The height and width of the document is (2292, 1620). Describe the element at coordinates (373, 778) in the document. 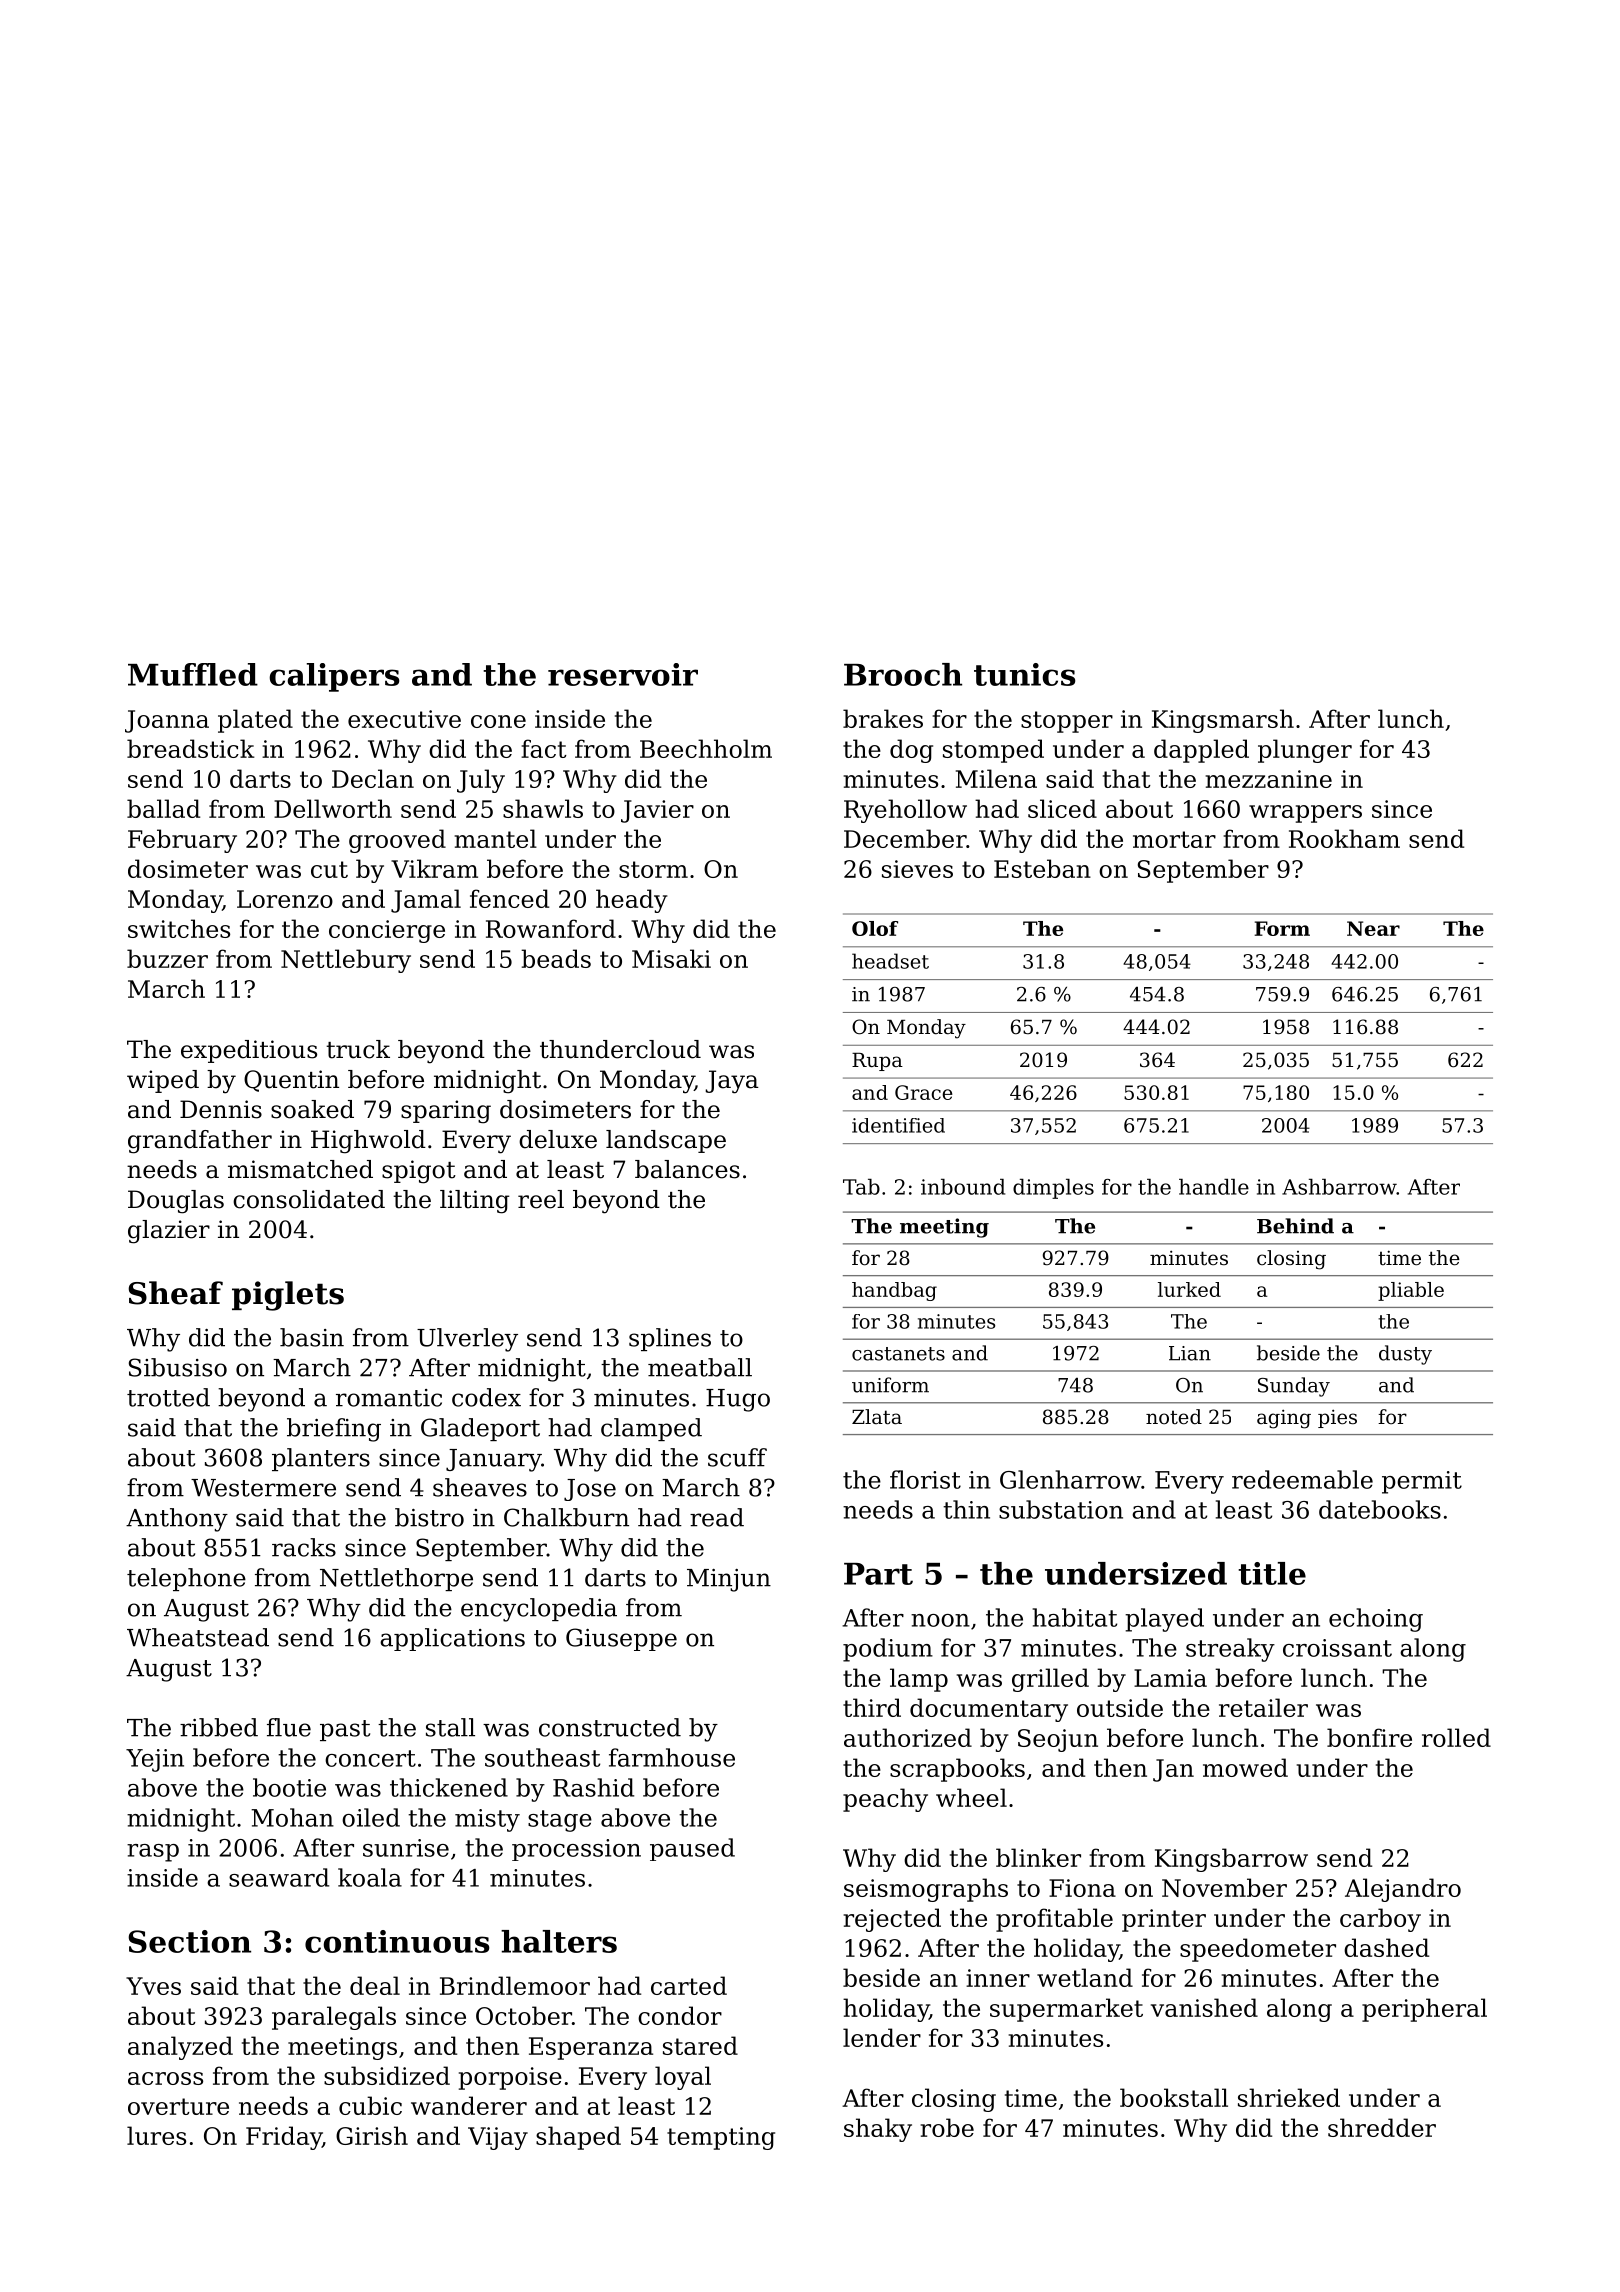

I see `Declan` at that location.
